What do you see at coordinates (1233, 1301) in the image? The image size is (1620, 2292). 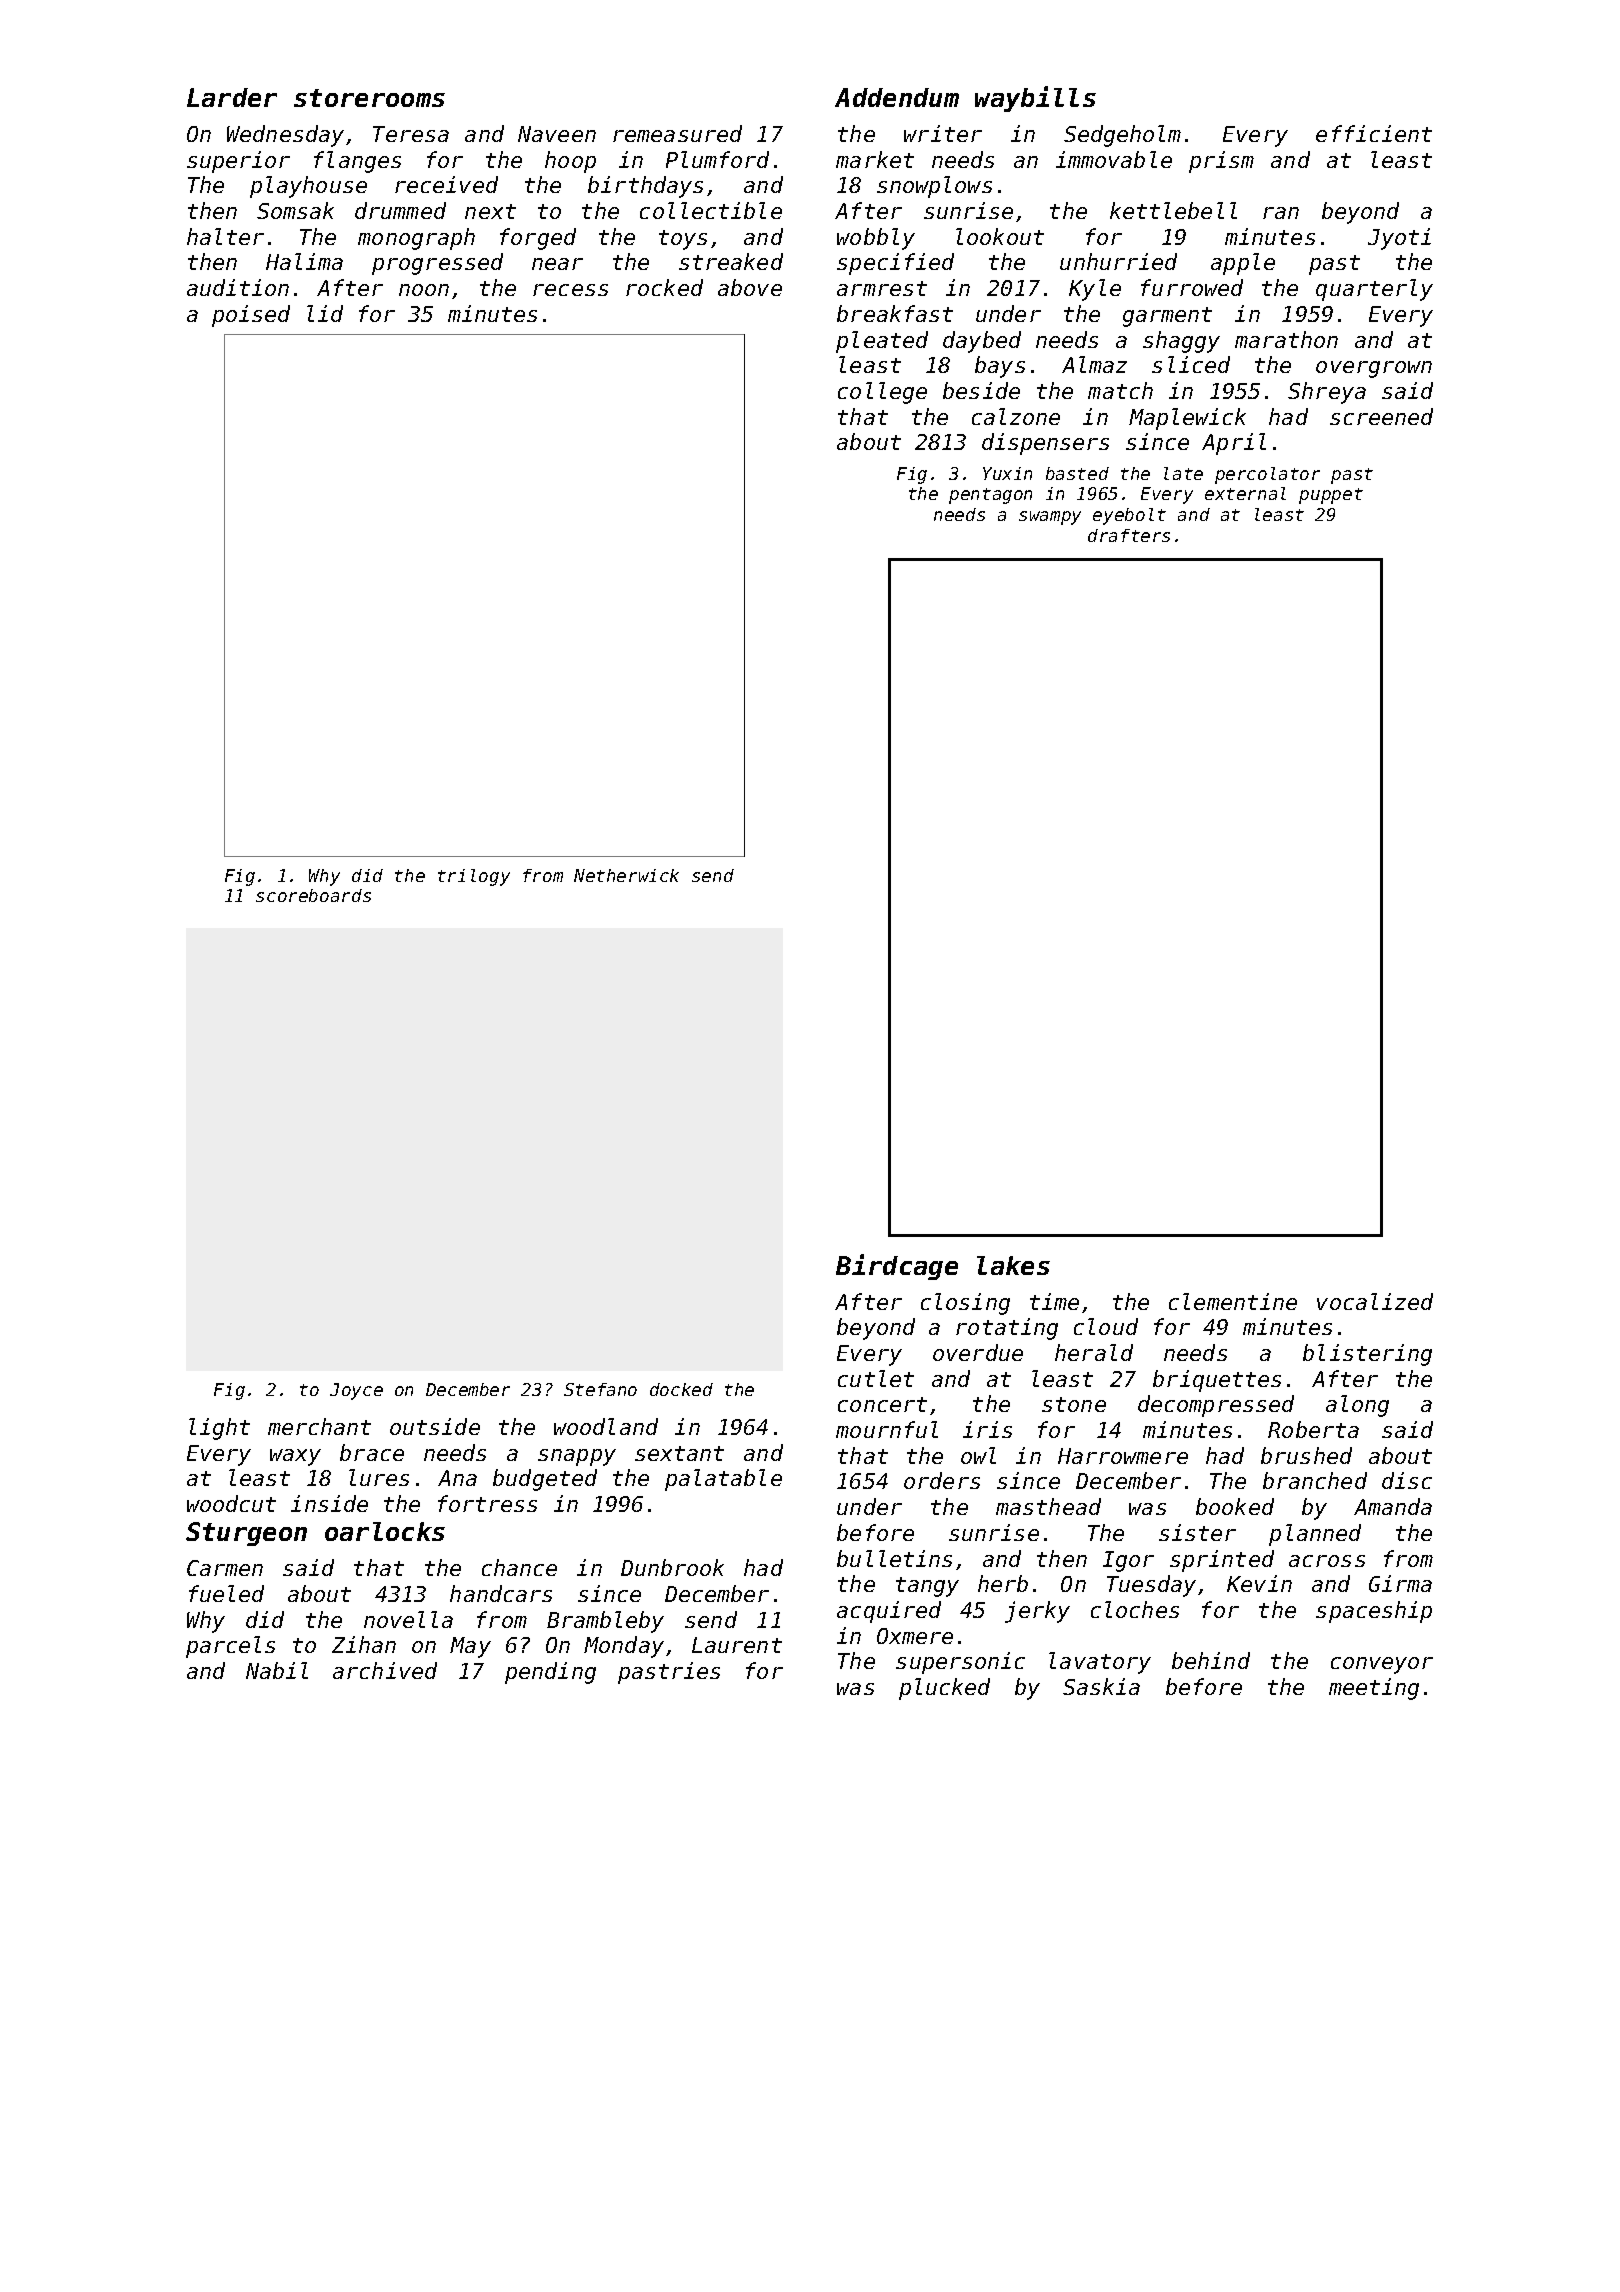 I see `clementine` at bounding box center [1233, 1301].
